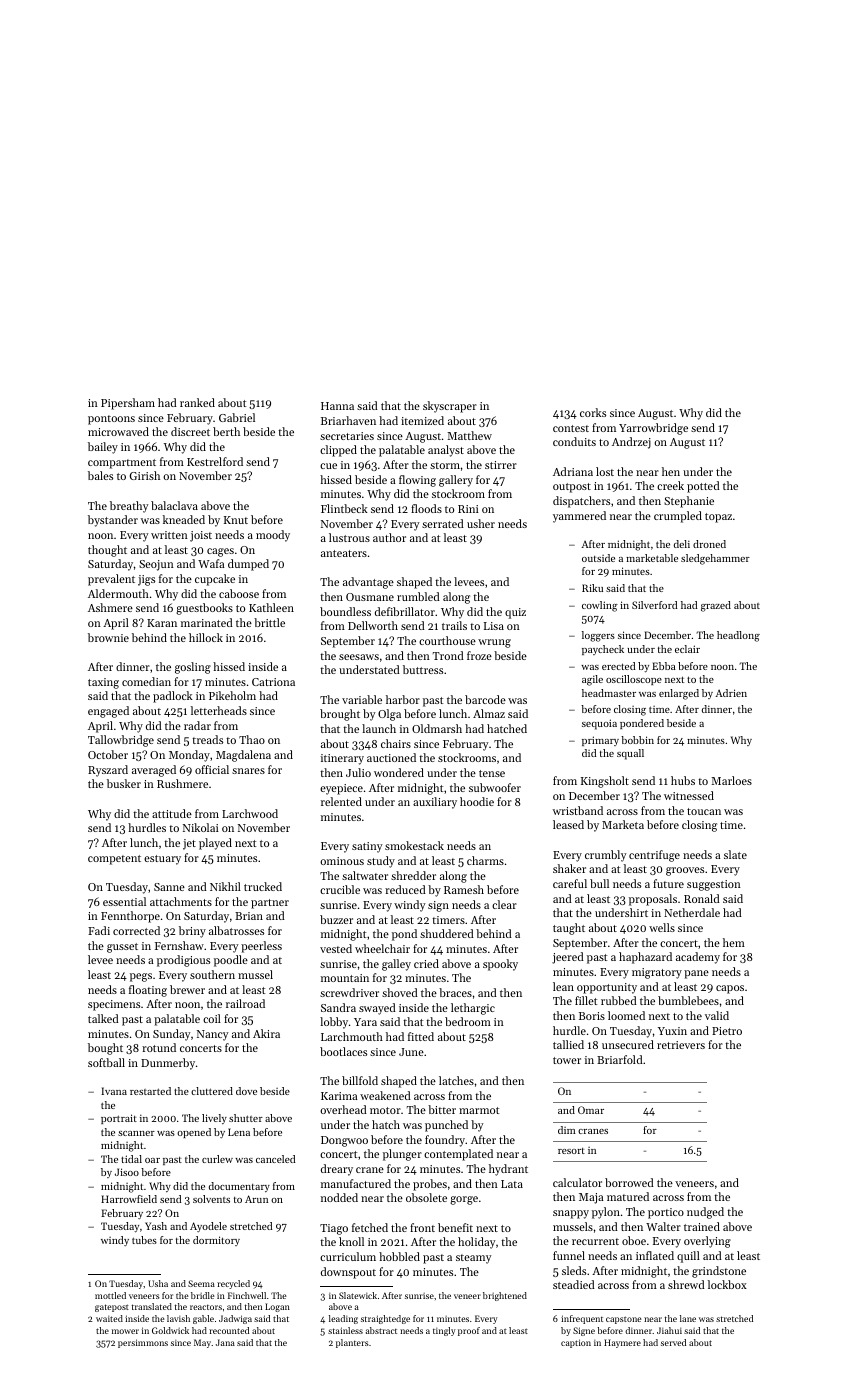 This screenshot has height=1400, width=849. What do you see at coordinates (250, 813) in the screenshot?
I see `Larchwood` at bounding box center [250, 813].
